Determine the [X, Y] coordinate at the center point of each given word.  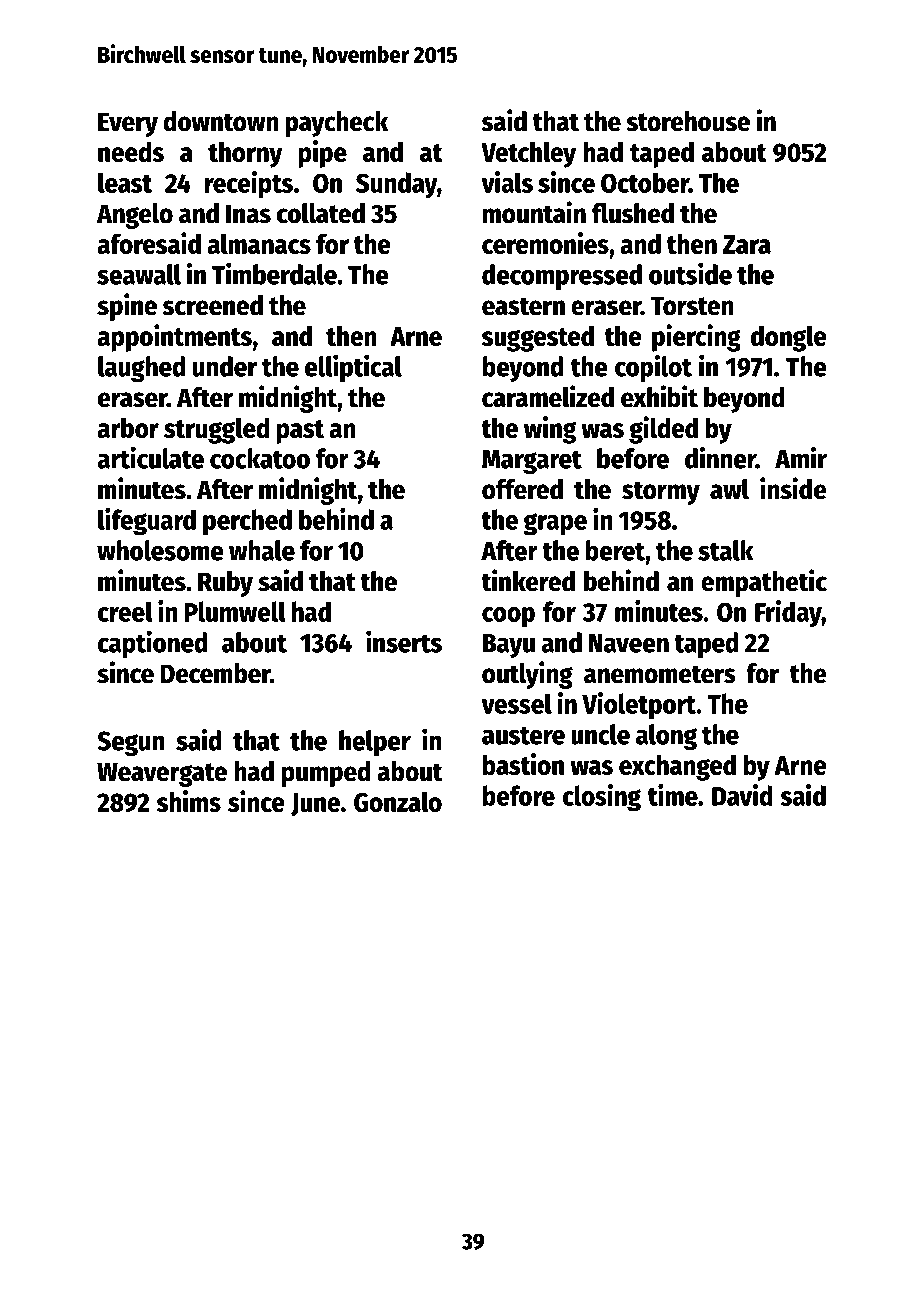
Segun [131, 743]
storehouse [688, 121]
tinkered [528, 580]
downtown [221, 121]
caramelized [548, 396]
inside [793, 488]
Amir [801, 457]
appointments [174, 338]
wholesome [160, 550]
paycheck [337, 124]
